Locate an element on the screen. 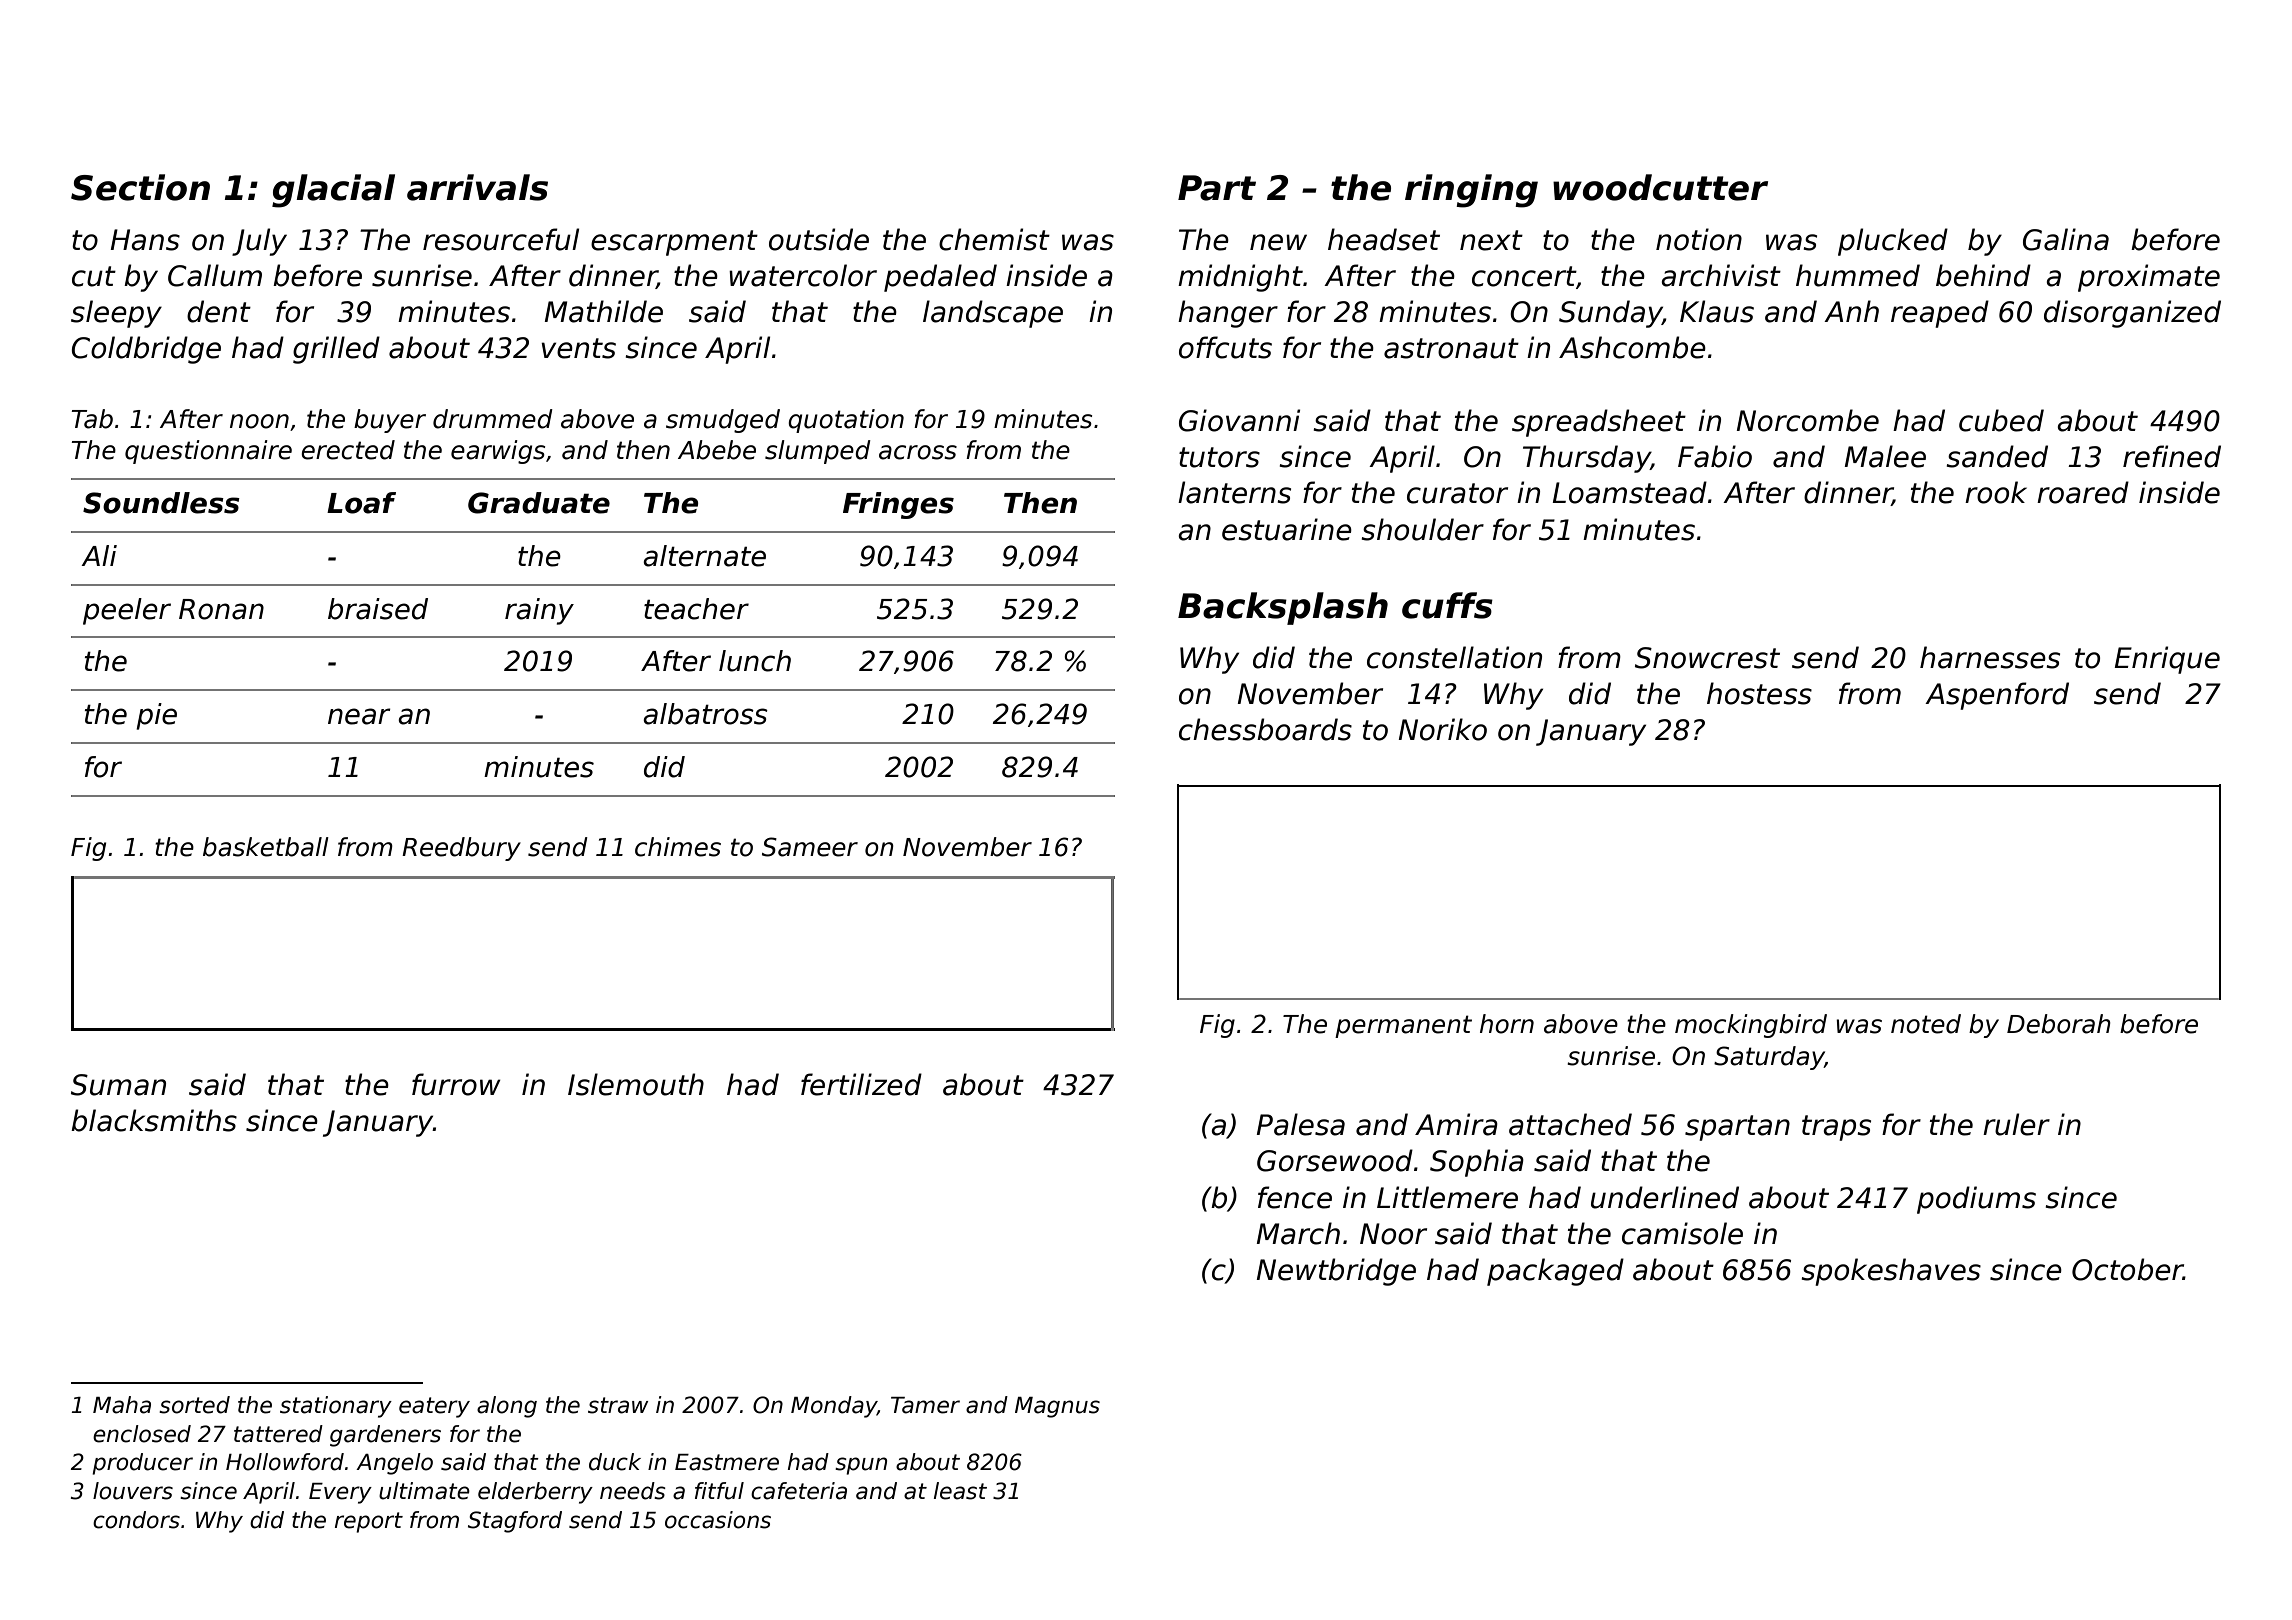 The height and width of the screenshot is (1620, 2292). Magnus is located at coordinates (1057, 1407).
